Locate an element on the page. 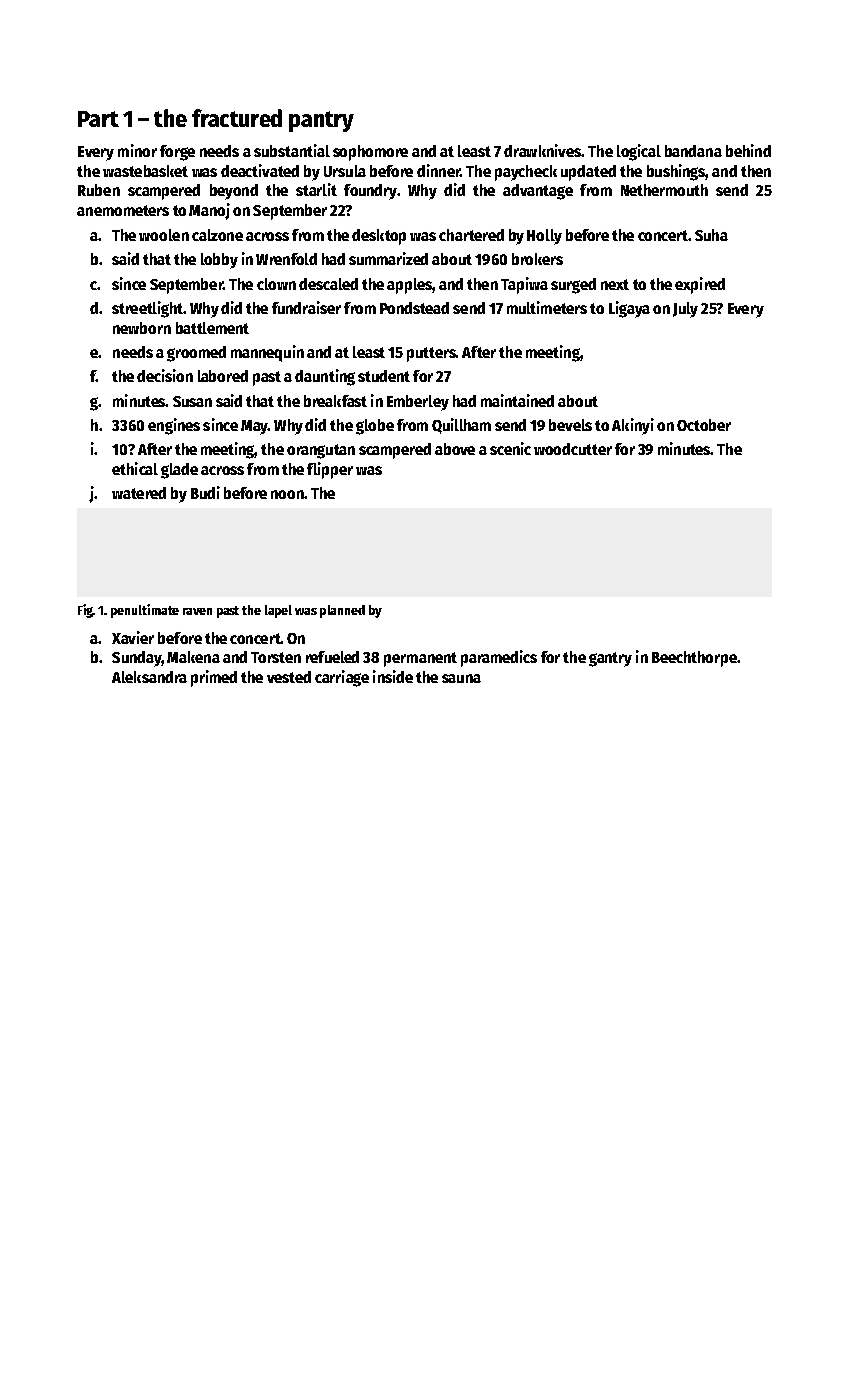 The width and height of the page is (849, 1400). Beechthorpe is located at coordinates (694, 659).
